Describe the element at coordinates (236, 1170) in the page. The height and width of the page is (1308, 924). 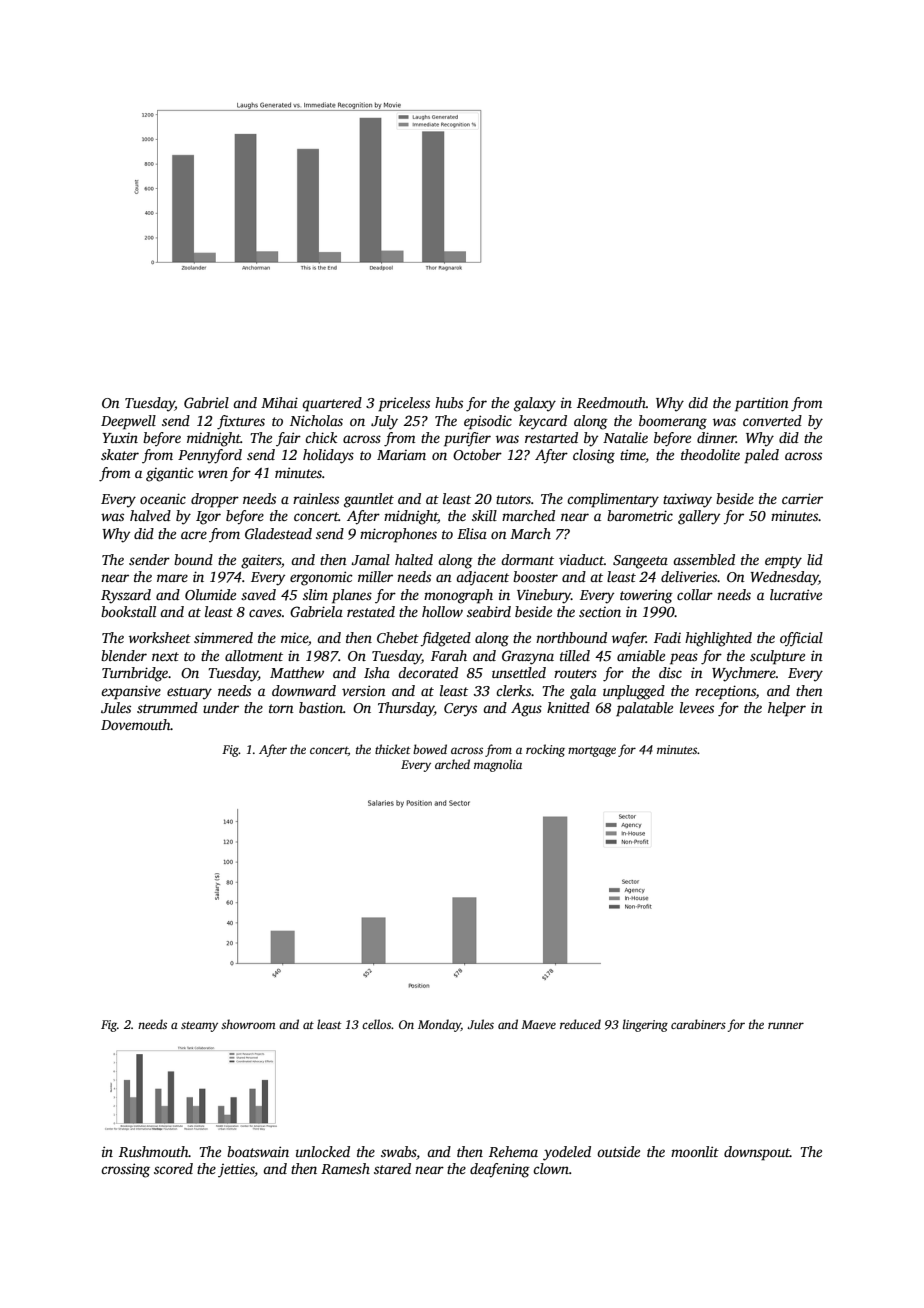
I see `jetties` at that location.
